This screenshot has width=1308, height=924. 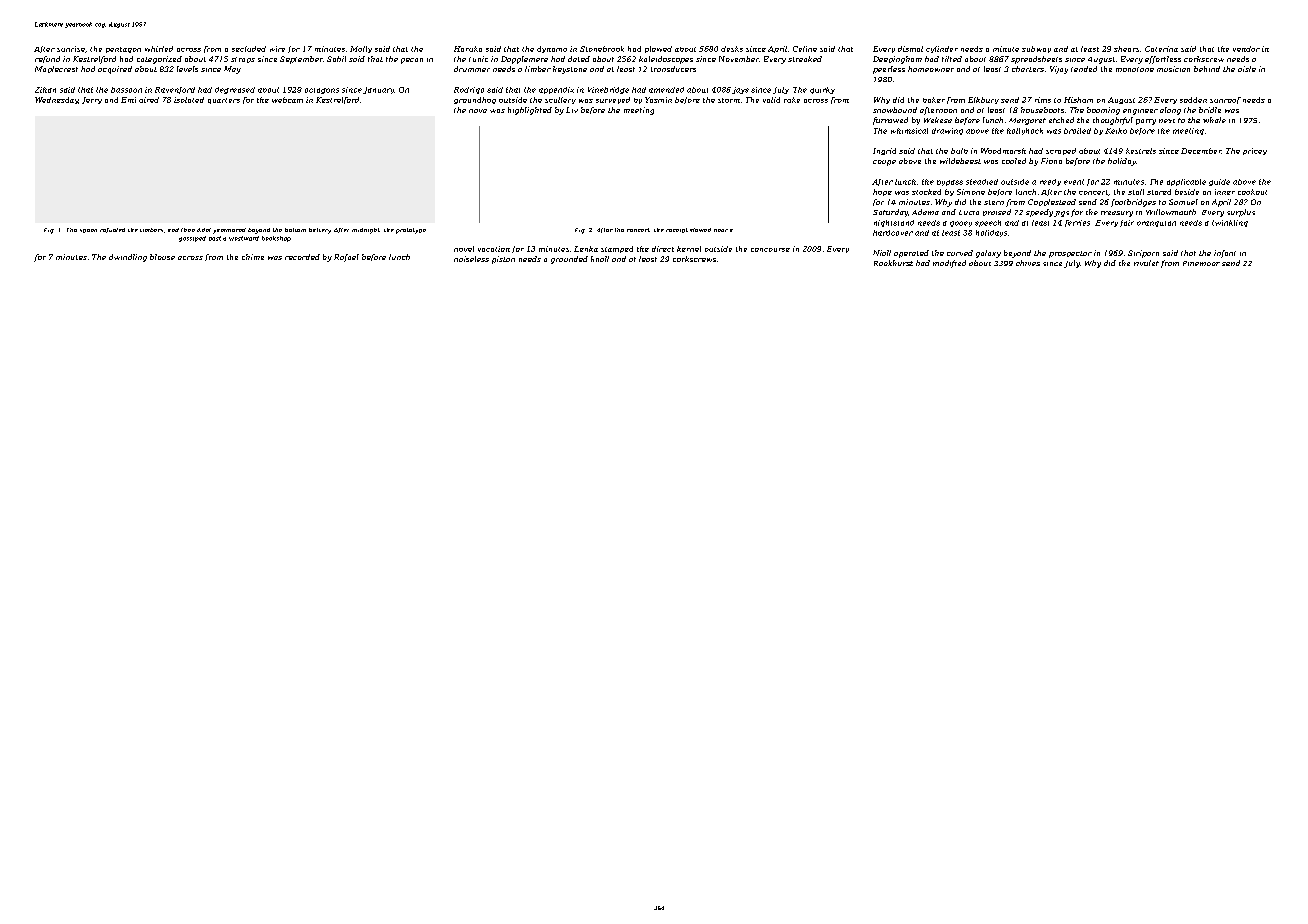 What do you see at coordinates (572, 110) in the screenshot?
I see `Liv` at bounding box center [572, 110].
